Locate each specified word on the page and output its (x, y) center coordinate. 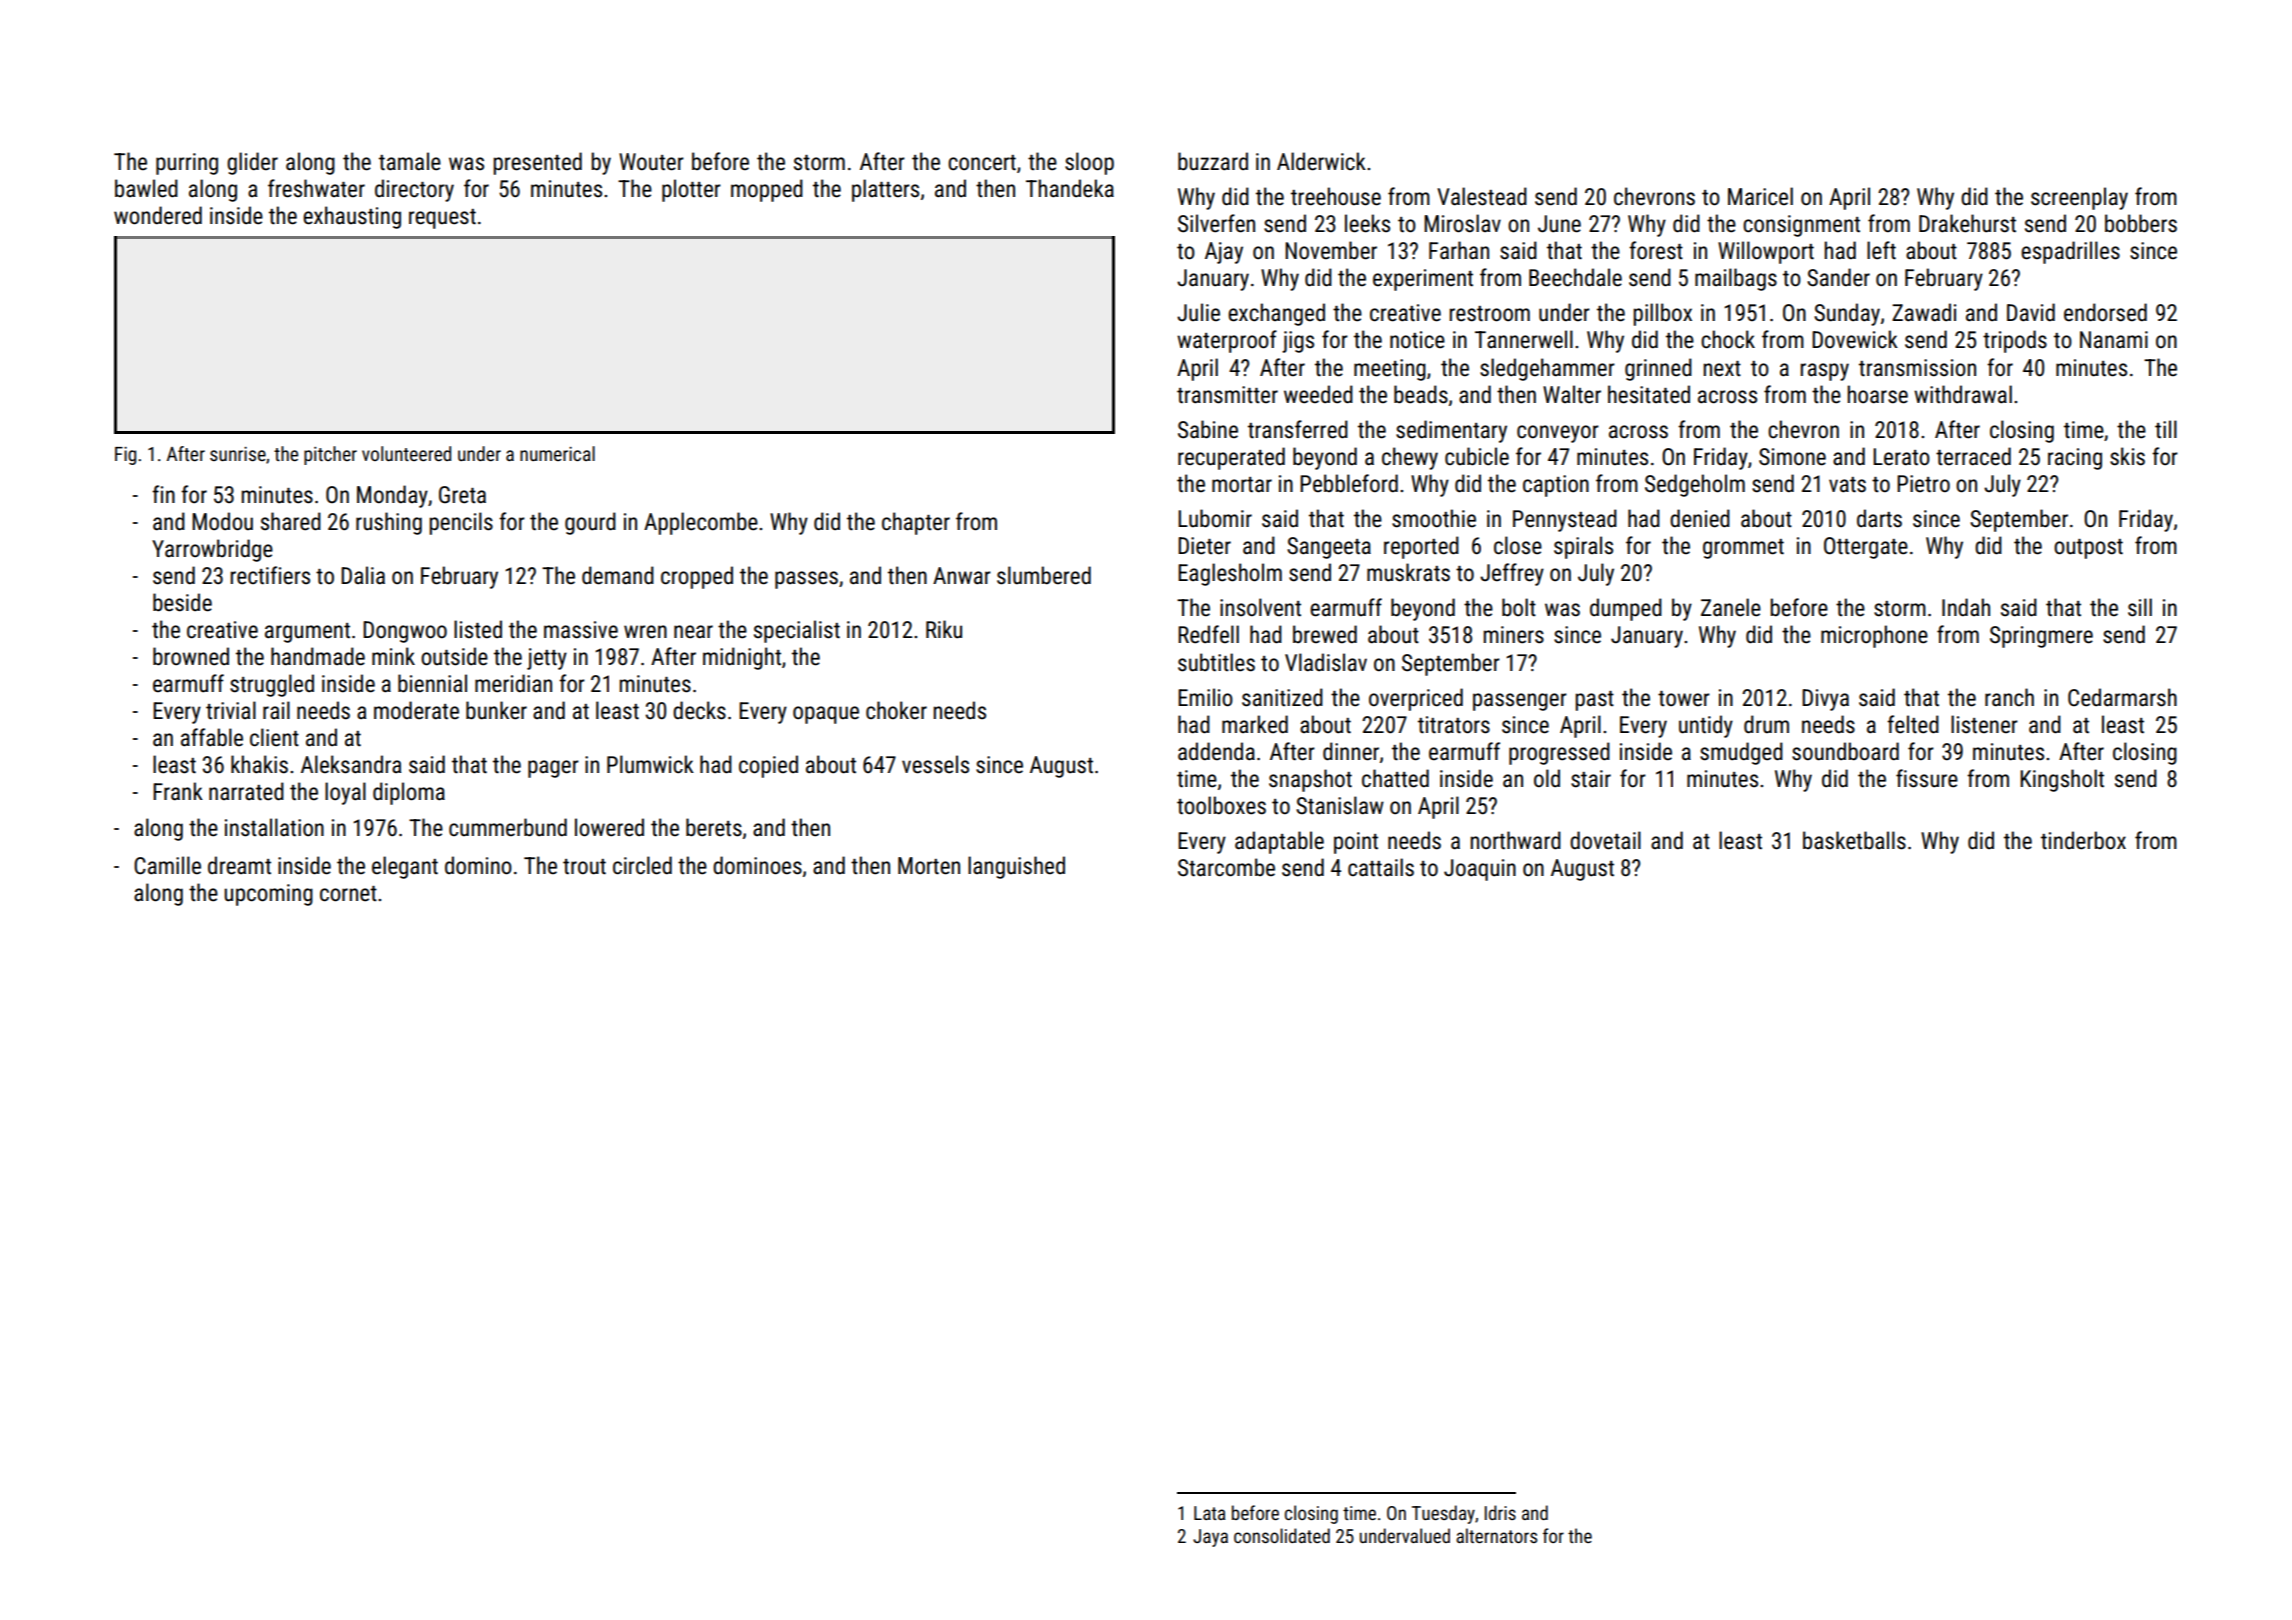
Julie (1198, 312)
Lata (1209, 1513)
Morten (929, 866)
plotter (691, 190)
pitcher (330, 455)
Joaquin (1480, 870)
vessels (935, 764)
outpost (2088, 549)
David (2031, 312)
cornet (348, 894)
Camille (167, 865)
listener (1984, 724)
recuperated (1231, 458)
